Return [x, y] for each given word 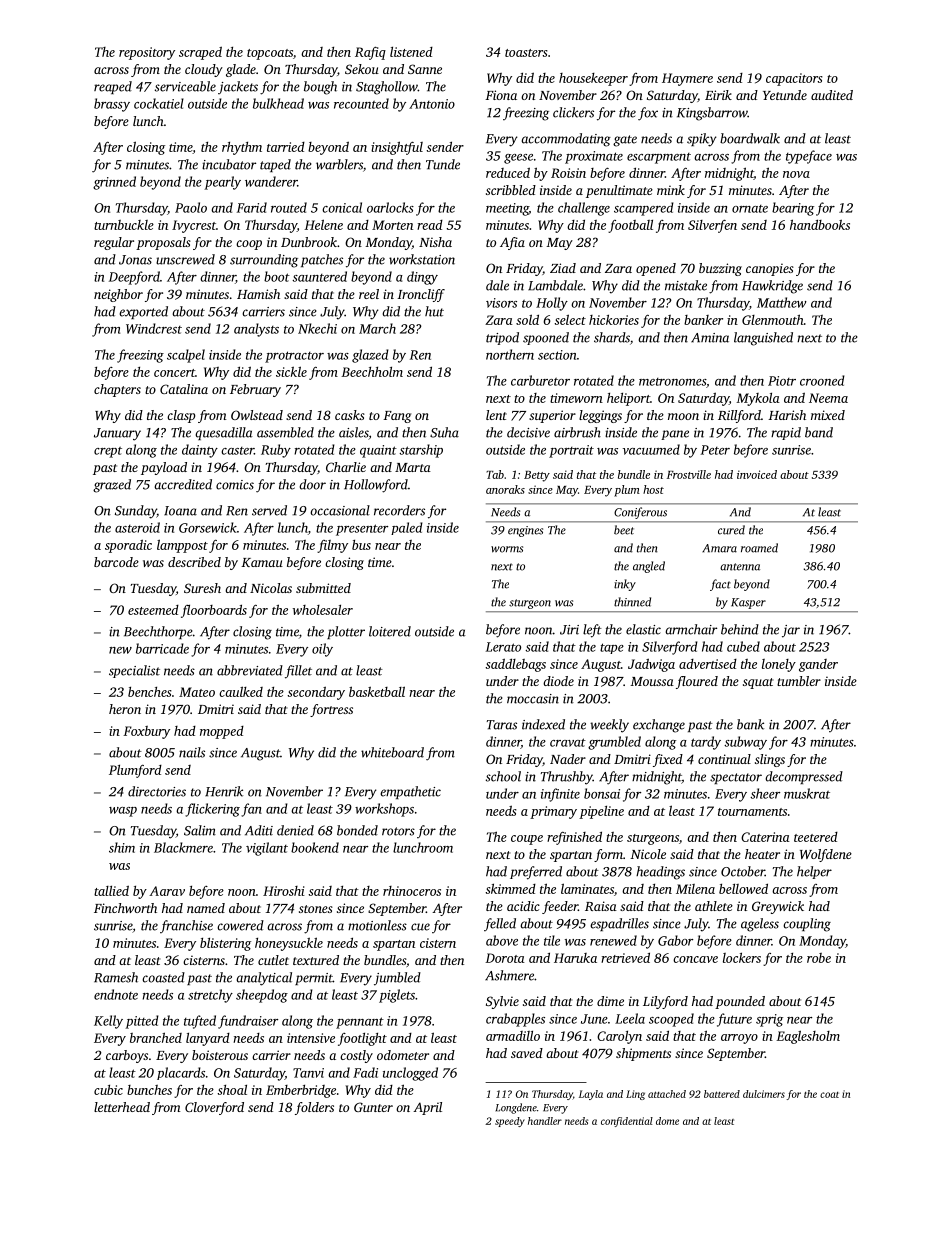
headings [660, 873]
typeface [809, 157]
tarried [286, 147]
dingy [422, 278]
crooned [822, 380]
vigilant [267, 849]
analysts [256, 330]
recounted [361, 103]
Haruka [575, 958]
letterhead [122, 1107]
